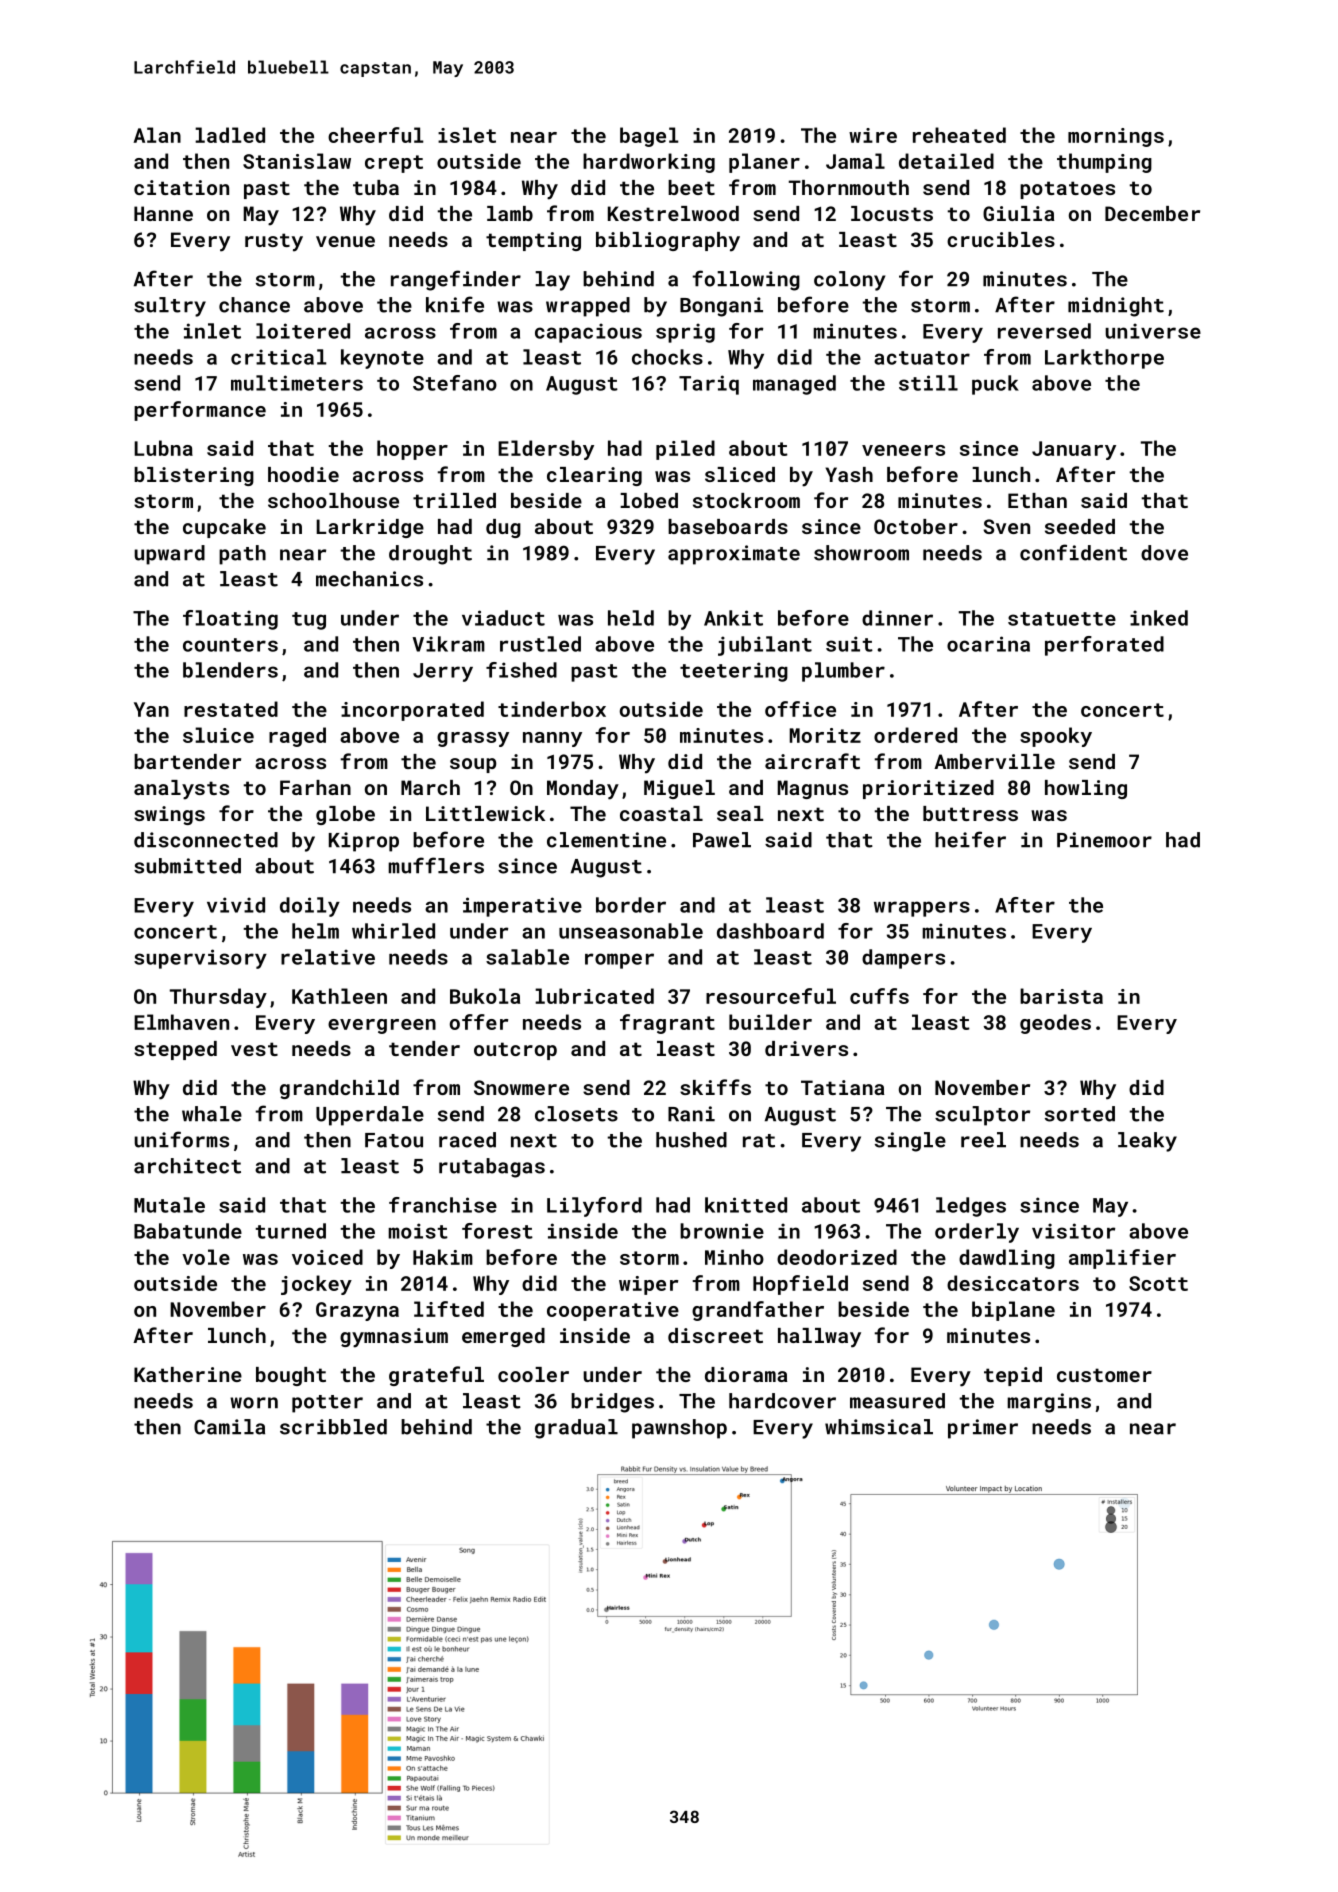 Image resolution: width=1338 pixels, height=1892 pixels. What do you see at coordinates (333, 1427) in the screenshot?
I see `scribbled` at bounding box center [333, 1427].
